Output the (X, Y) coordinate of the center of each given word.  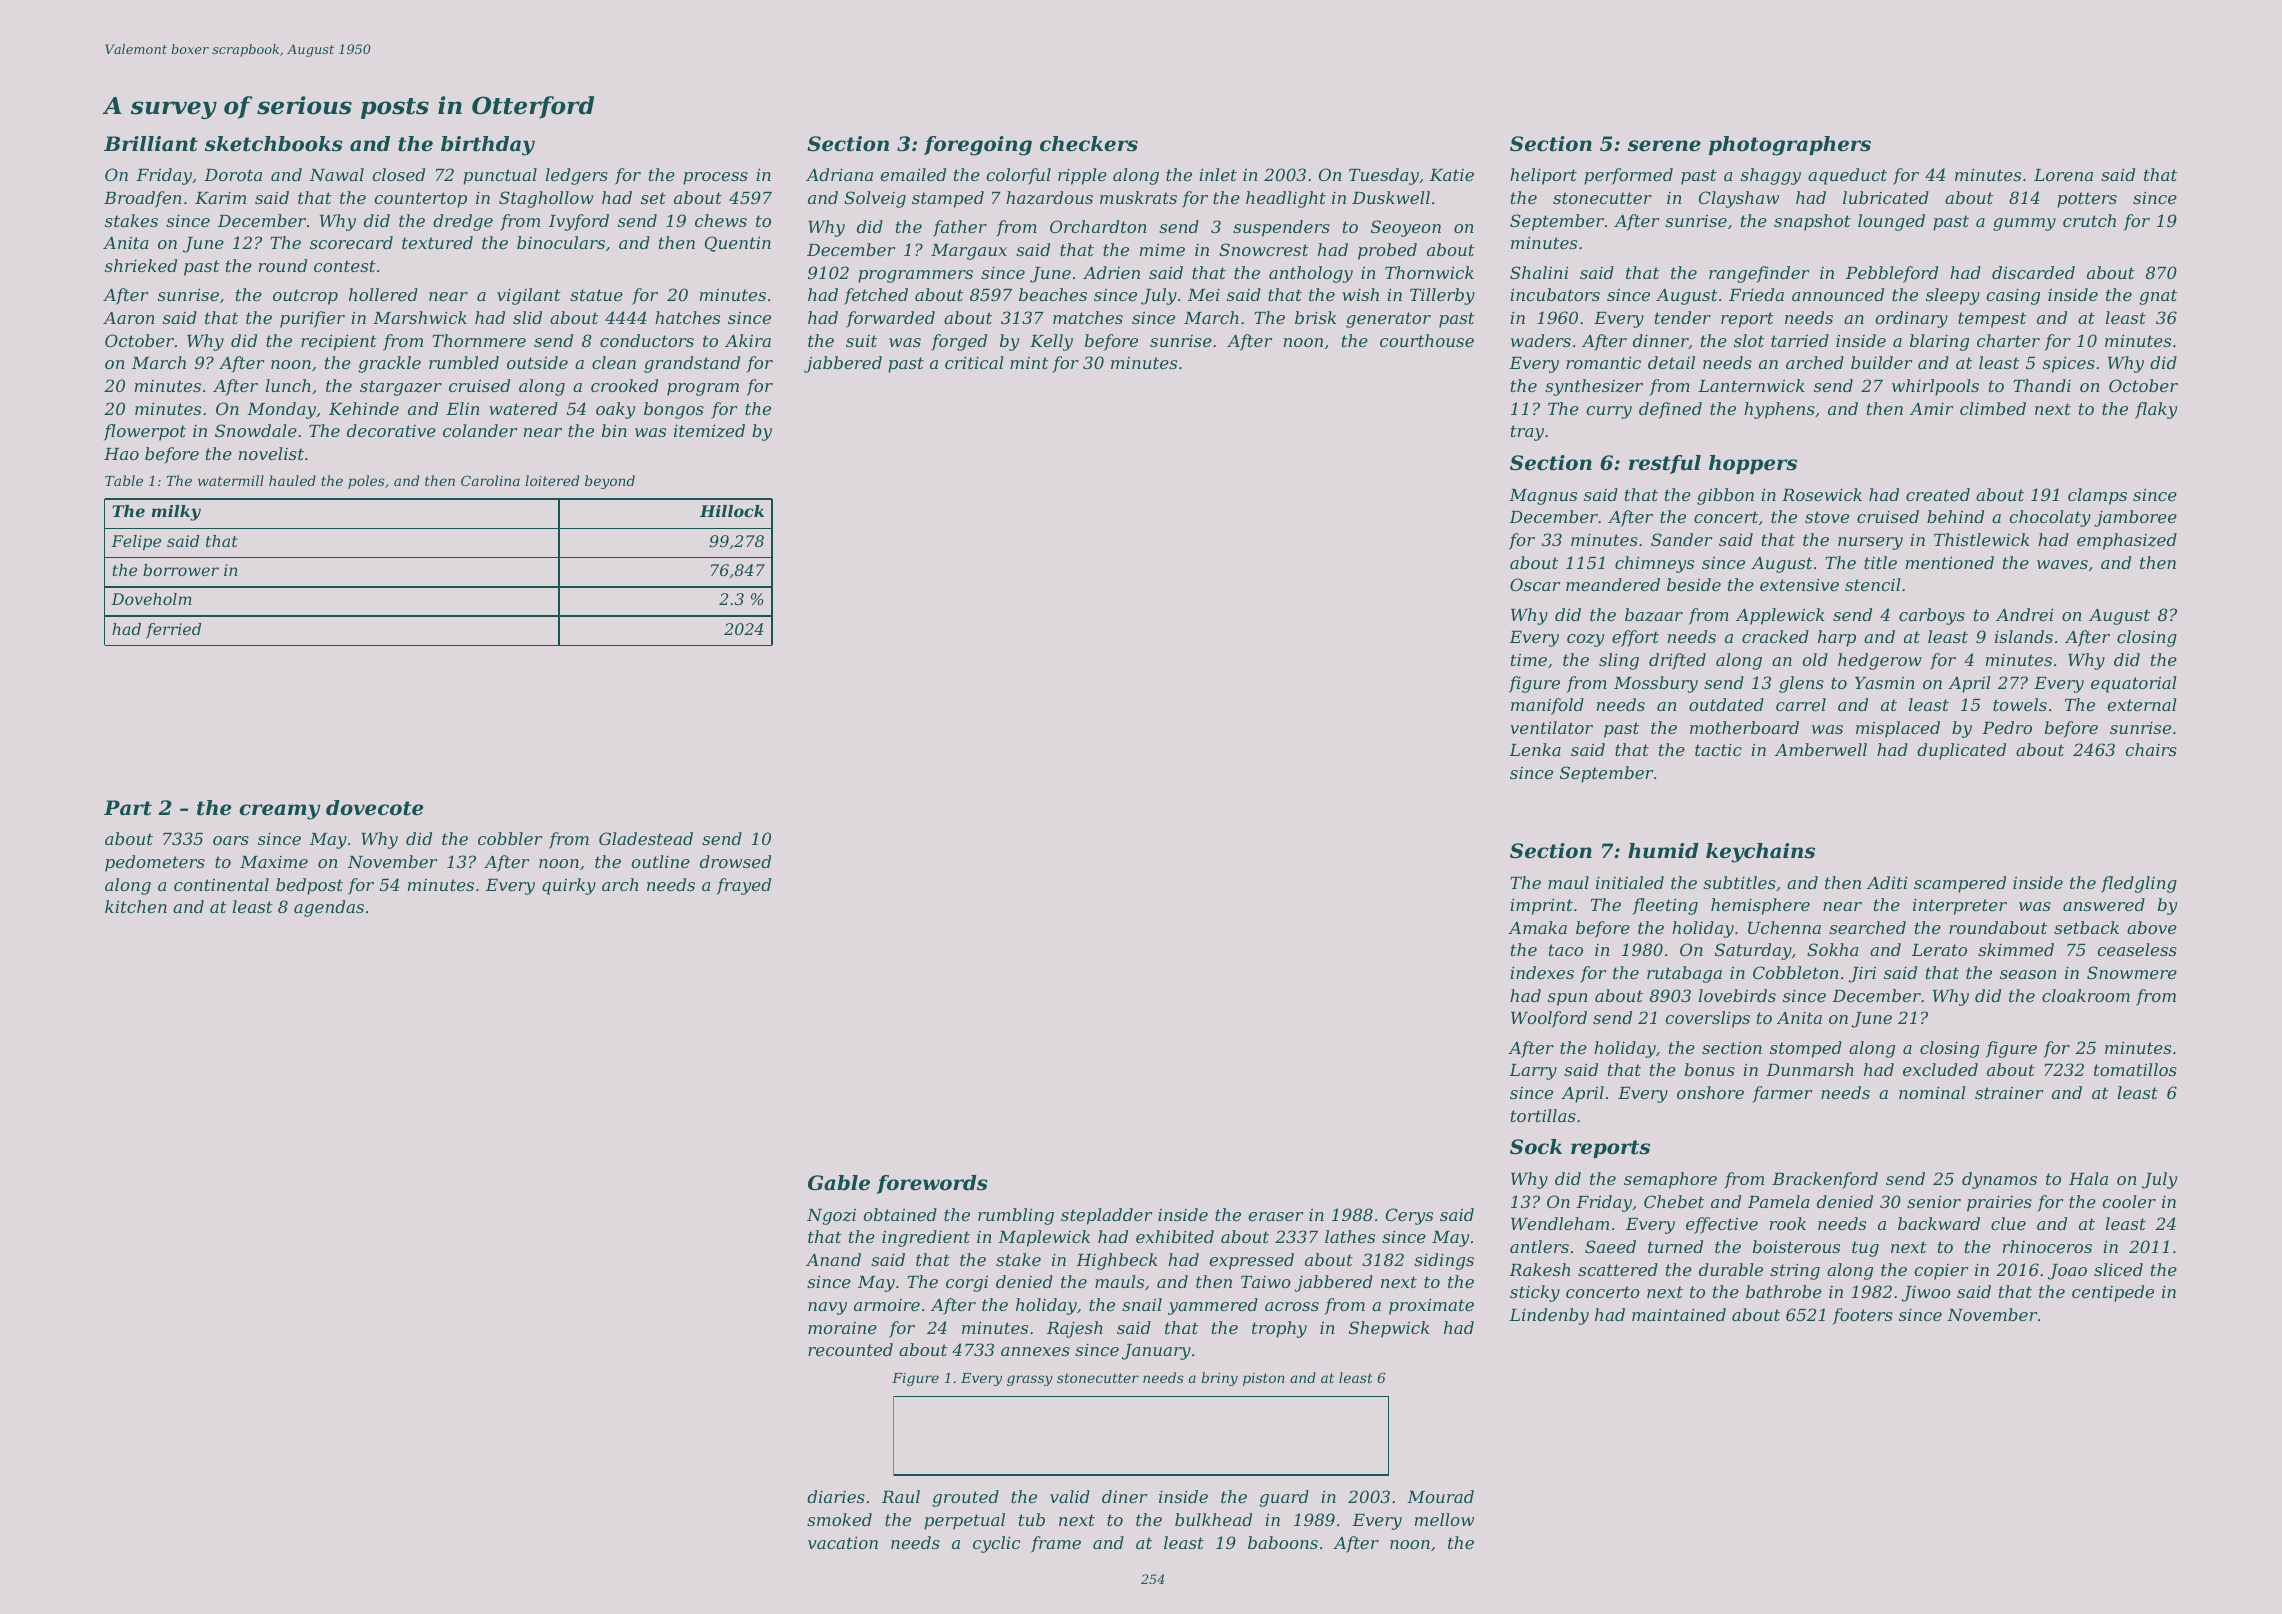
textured (437, 242)
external (2142, 704)
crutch (2089, 220)
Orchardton (1098, 226)
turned (1675, 1246)
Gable (839, 1183)
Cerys (1409, 1216)
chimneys (1654, 564)
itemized (709, 431)
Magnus (1543, 497)
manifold (1547, 706)
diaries (836, 1496)
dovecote (374, 808)
